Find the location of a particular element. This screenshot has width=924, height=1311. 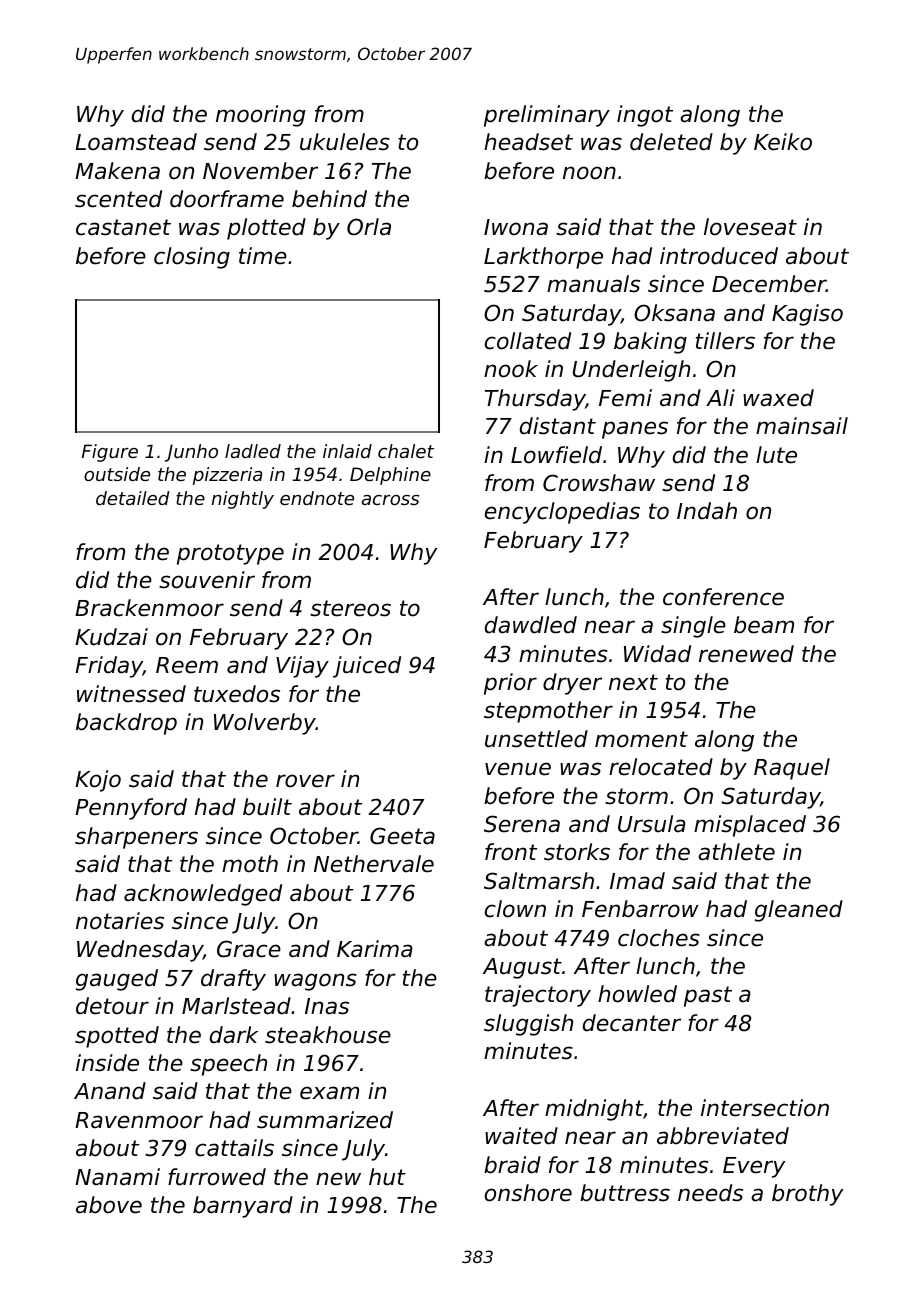

furrowed is located at coordinates (217, 1177).
